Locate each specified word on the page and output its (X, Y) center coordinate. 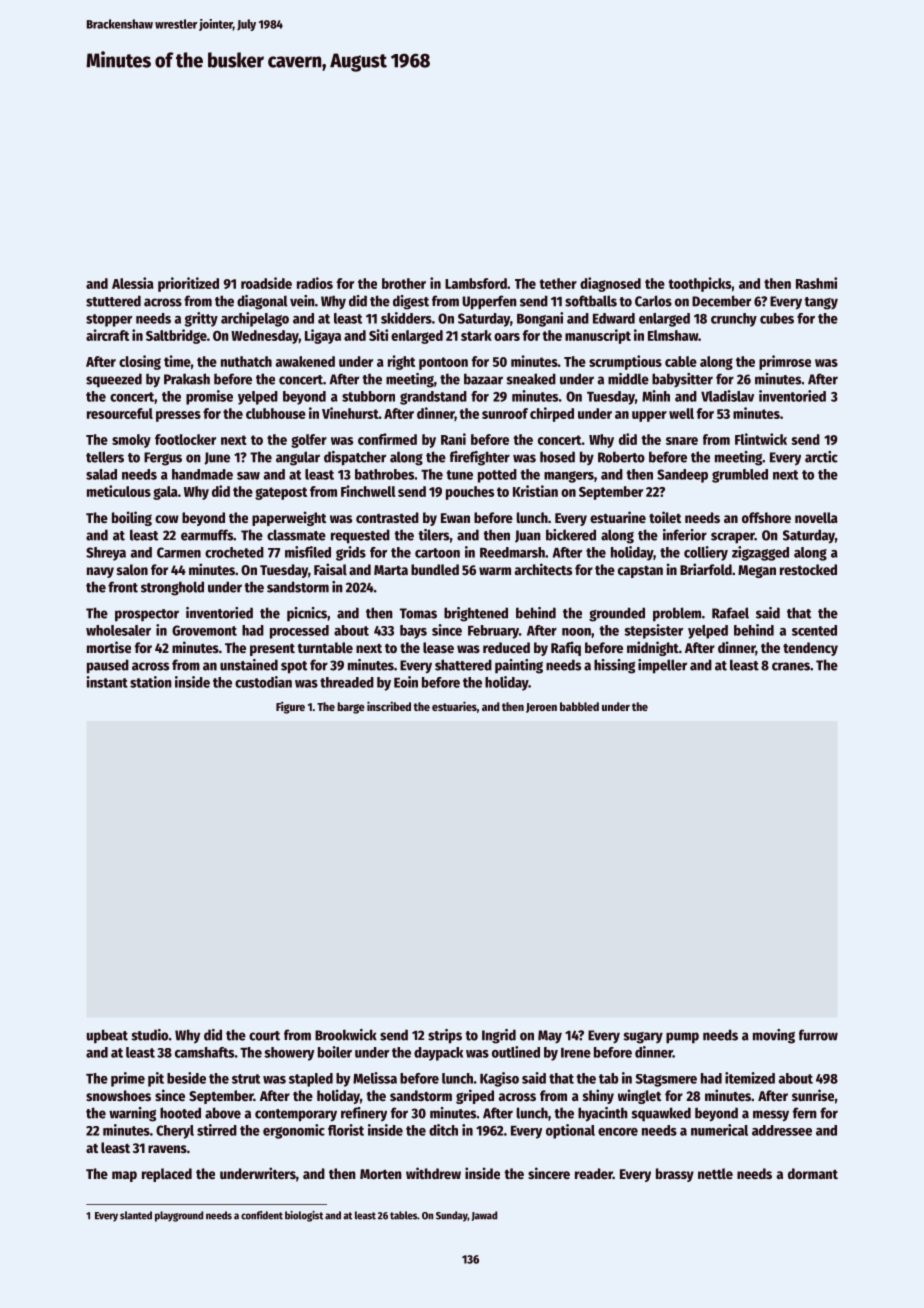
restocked (808, 569)
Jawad (484, 1216)
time (177, 361)
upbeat (107, 1036)
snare (682, 441)
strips (445, 1036)
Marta (391, 570)
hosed (557, 457)
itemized (750, 1078)
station (151, 682)
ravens (167, 1149)
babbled (579, 706)
